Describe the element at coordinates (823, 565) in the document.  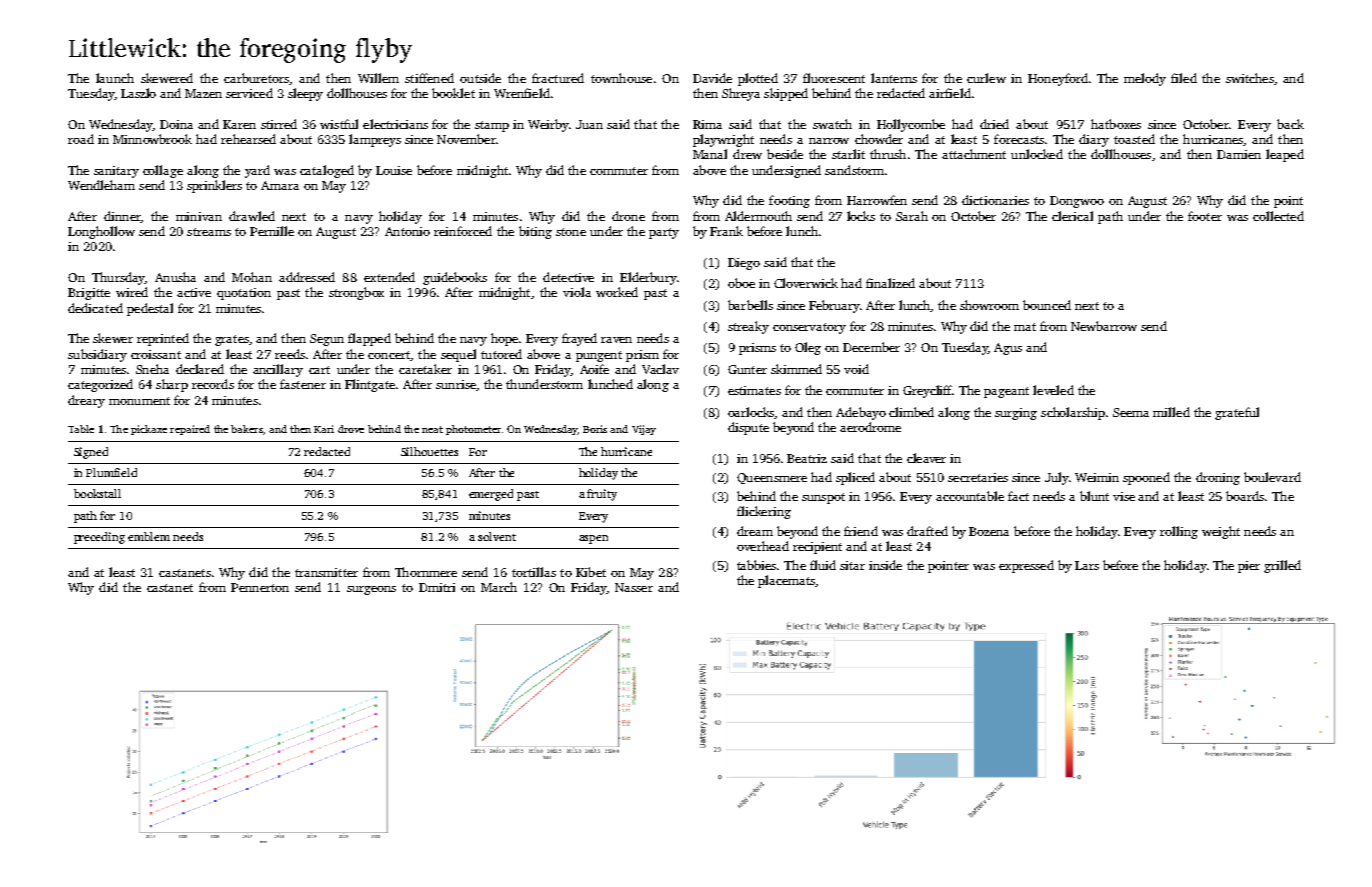
I see `fluid` at that location.
